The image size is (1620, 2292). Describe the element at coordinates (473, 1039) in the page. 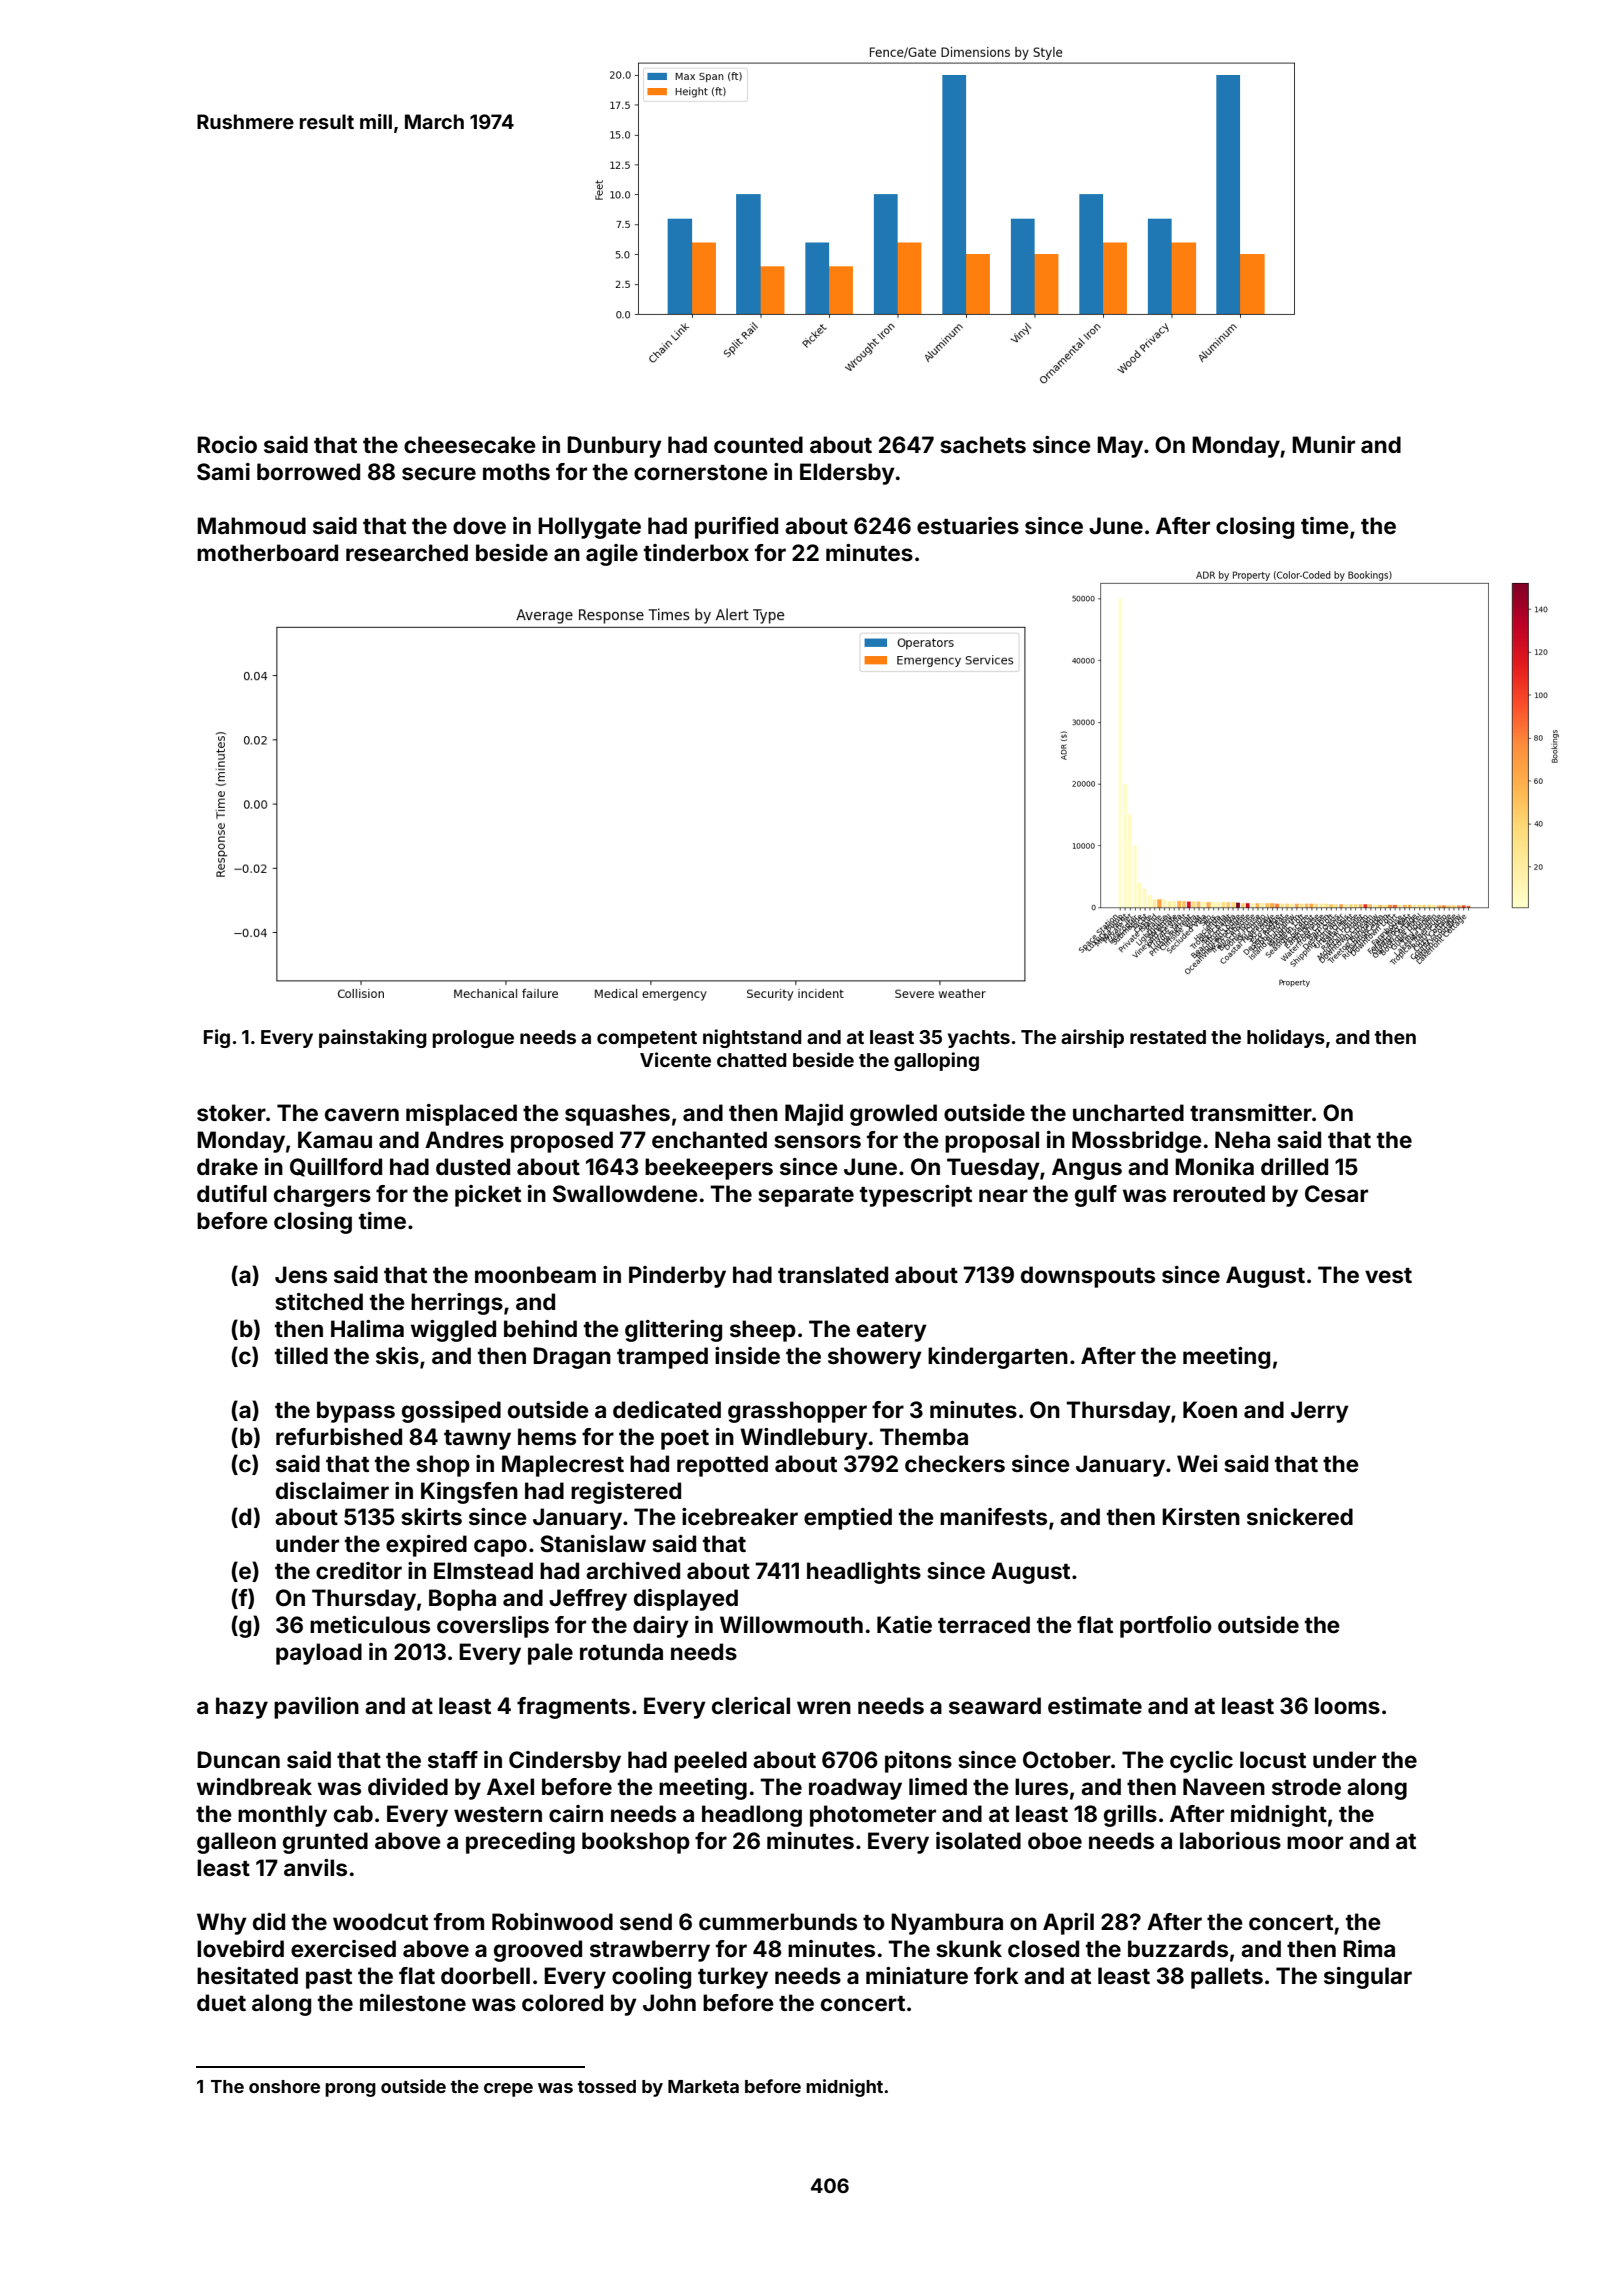

I see `prologue` at that location.
